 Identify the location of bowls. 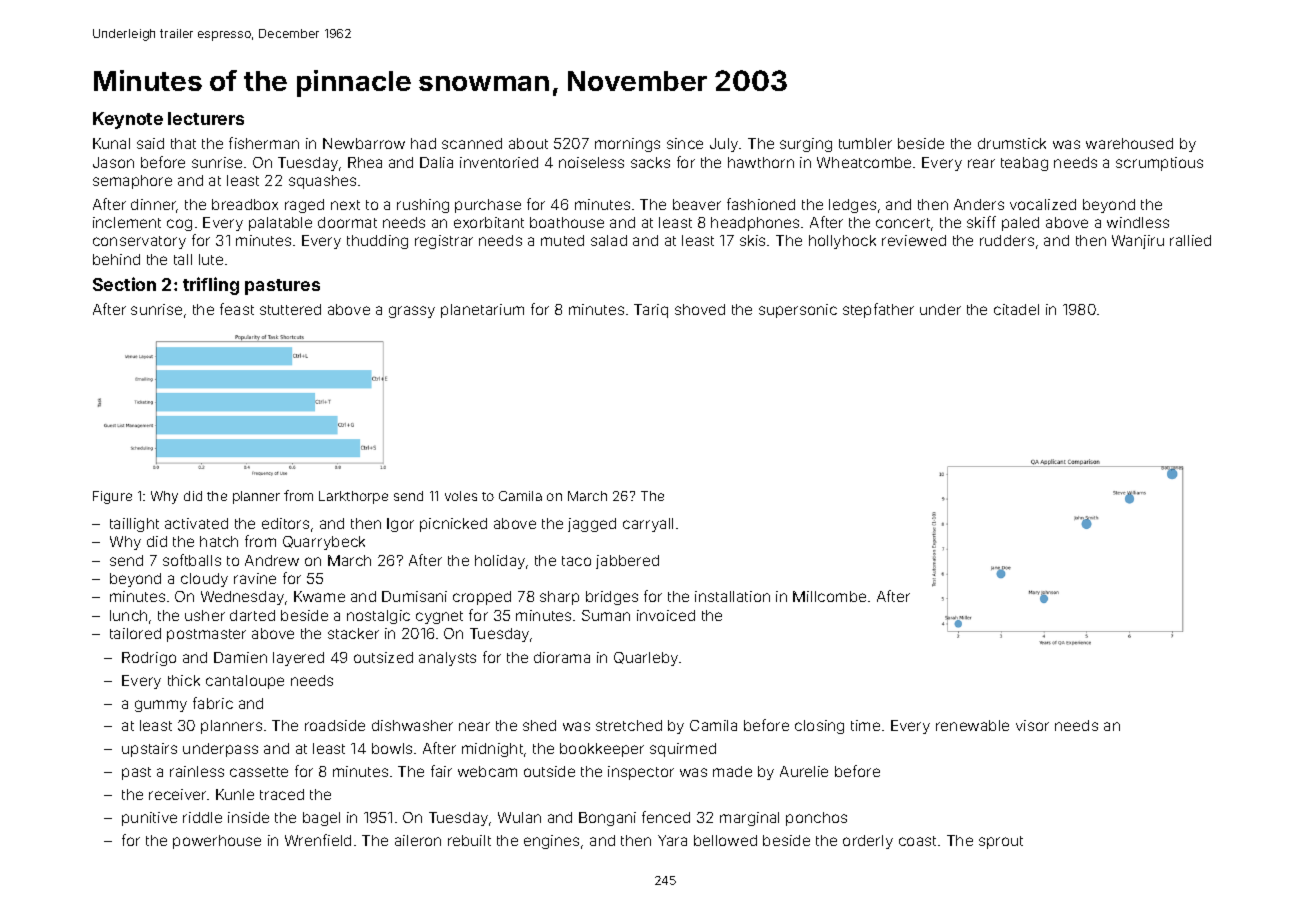
(392, 748).
